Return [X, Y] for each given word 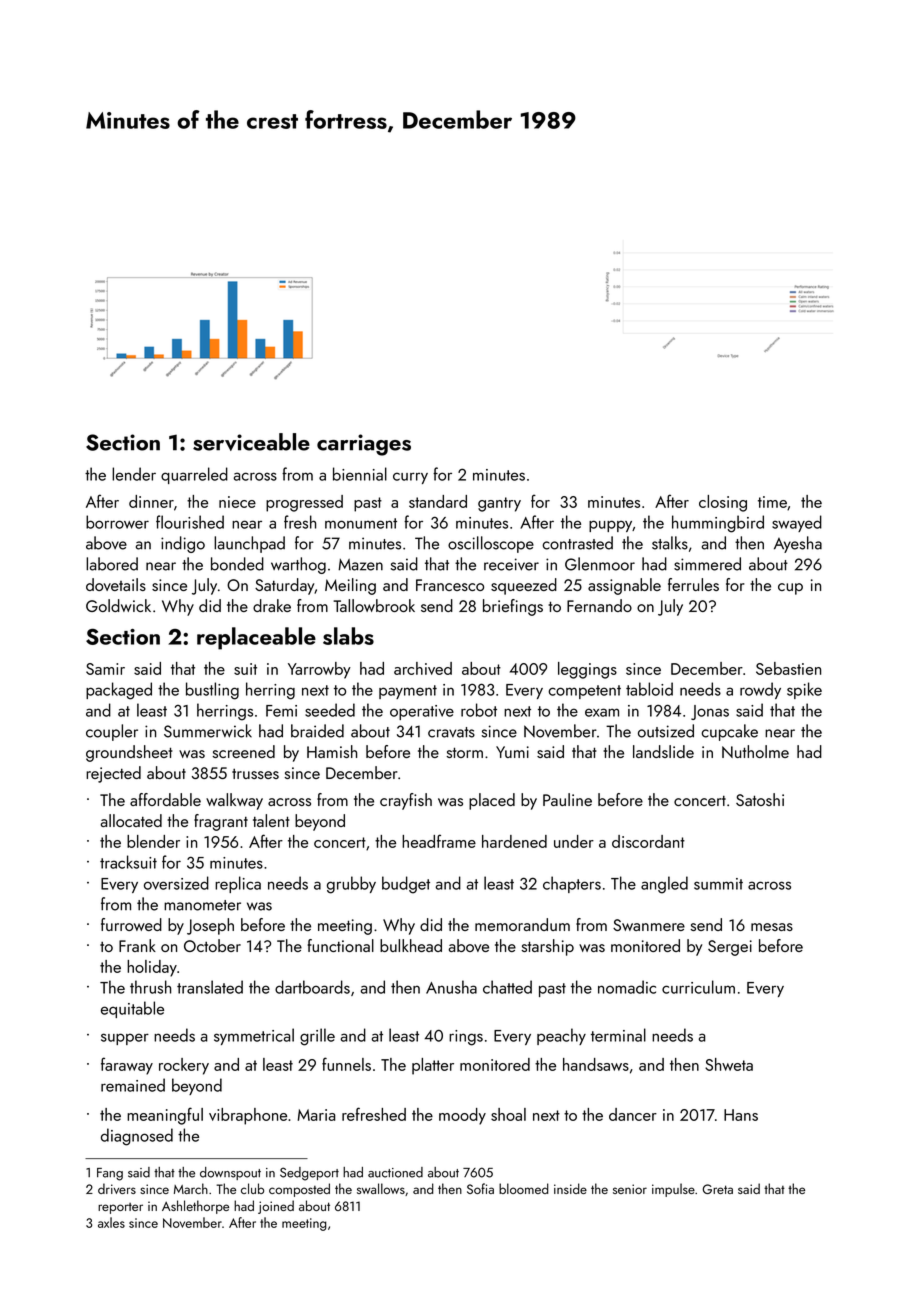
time [772, 502]
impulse [673, 1190]
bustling [212, 691]
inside [570, 1188]
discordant [648, 841]
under [574, 841]
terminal [618, 1035]
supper [125, 1039]
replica [238, 884]
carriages [364, 445]
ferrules [693, 584]
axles [111, 1222]
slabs [348, 636]
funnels [346, 1064]
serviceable [251, 442]
